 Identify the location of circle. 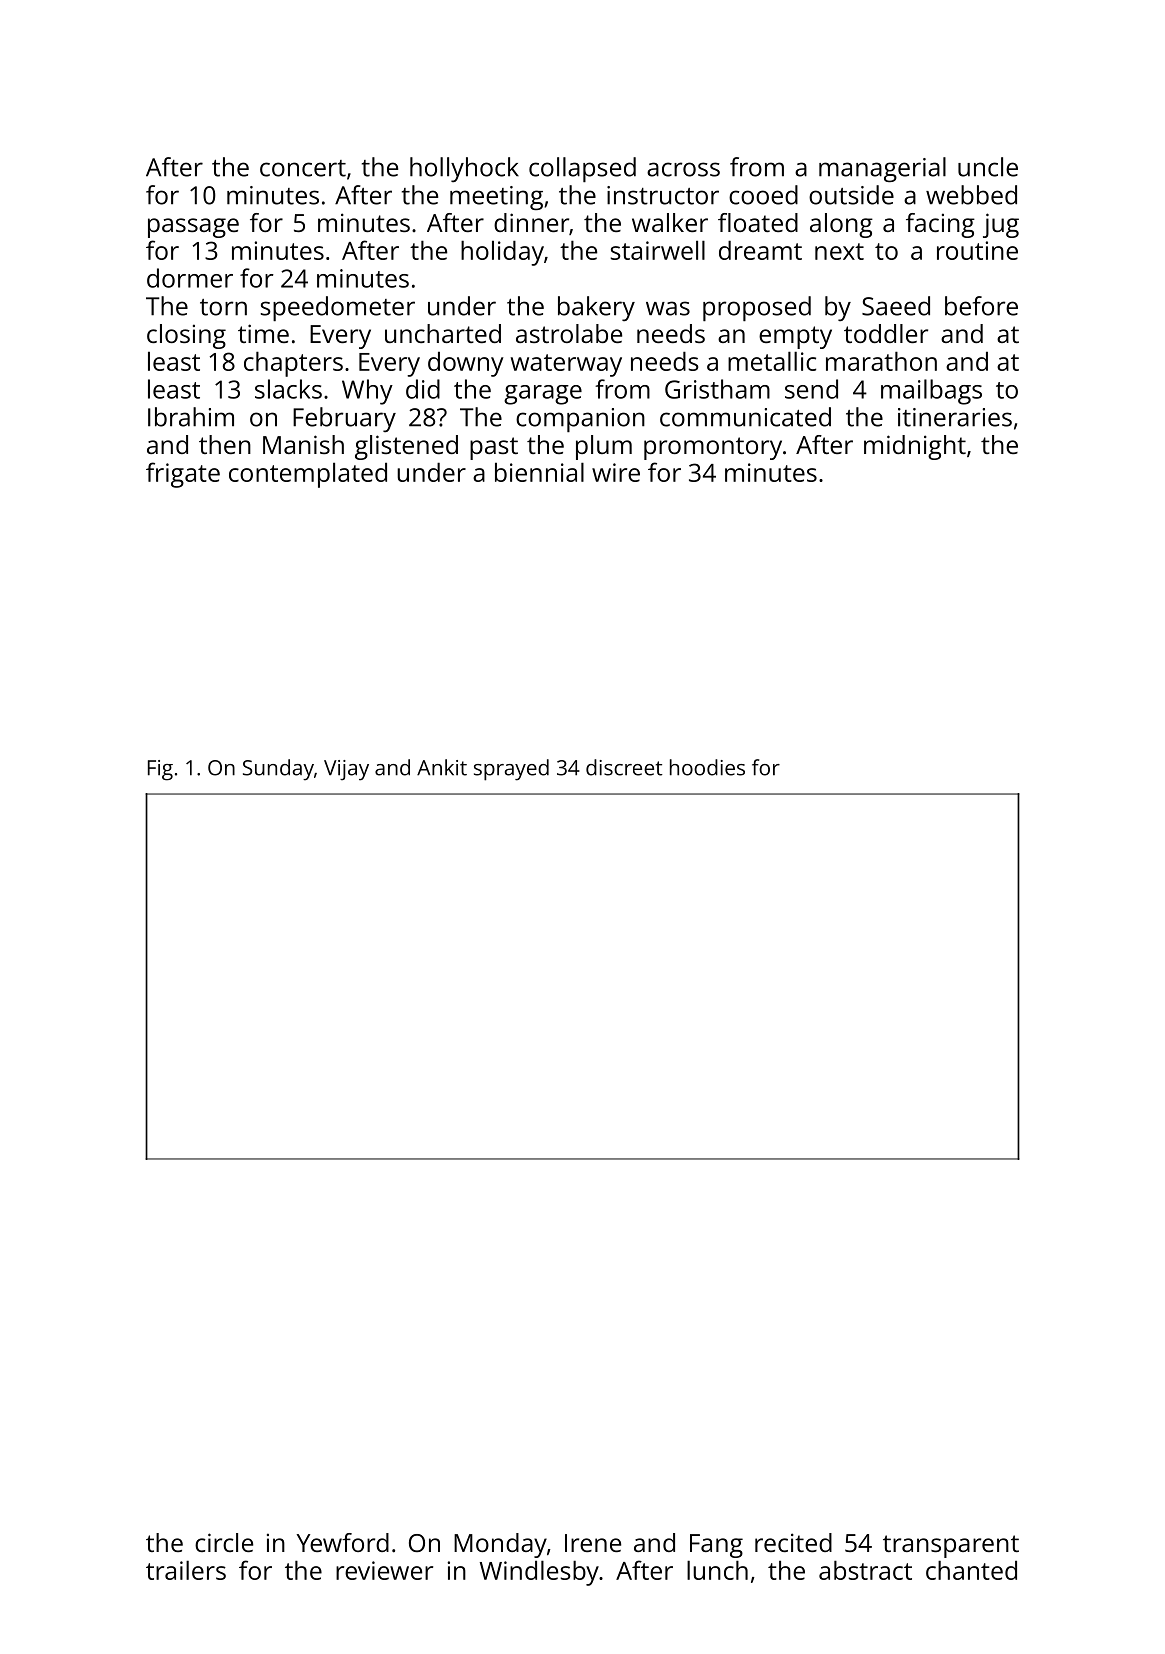
(224, 1542).
